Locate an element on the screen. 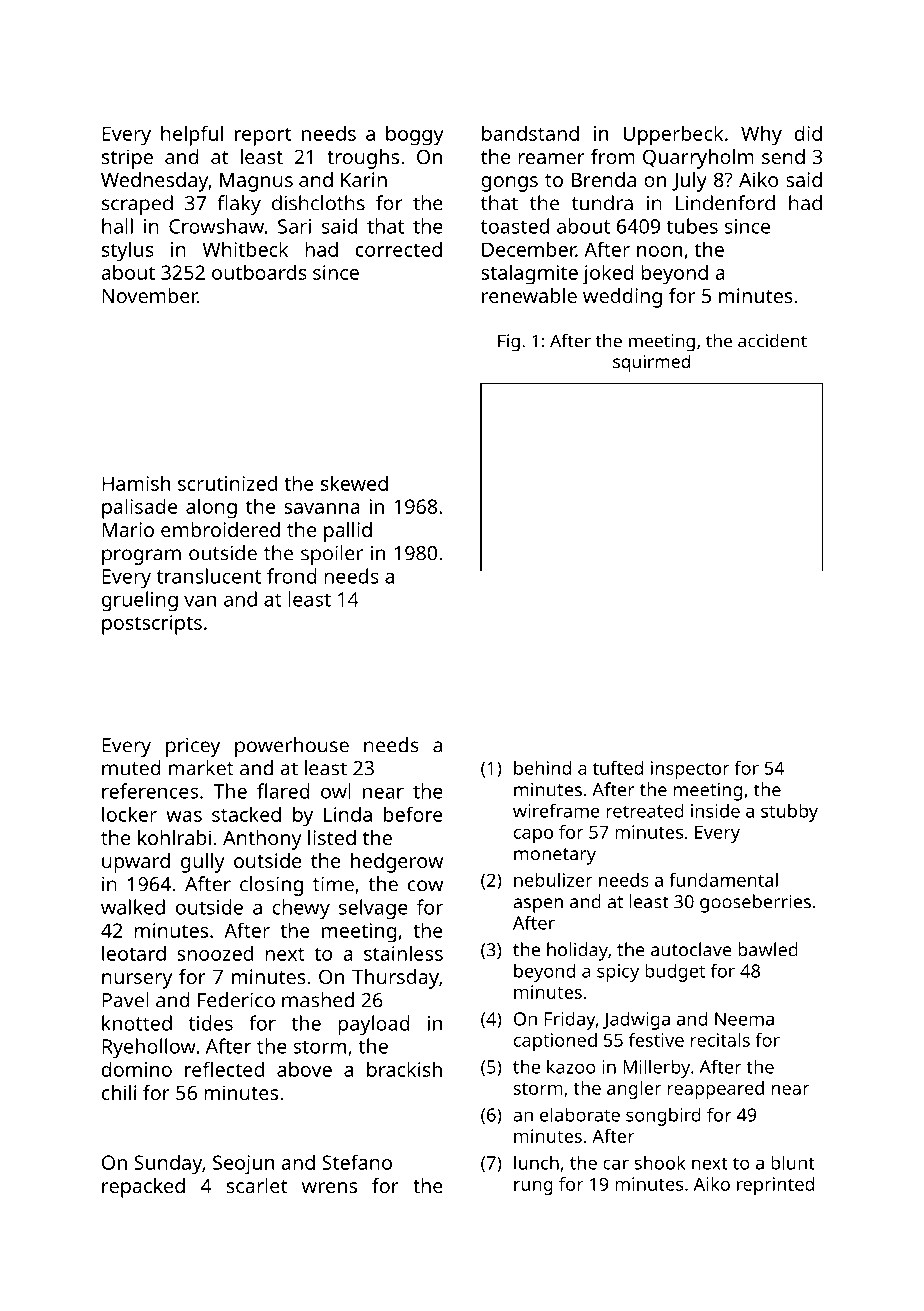 The width and height of the screenshot is (924, 1311). locker is located at coordinates (129, 814).
